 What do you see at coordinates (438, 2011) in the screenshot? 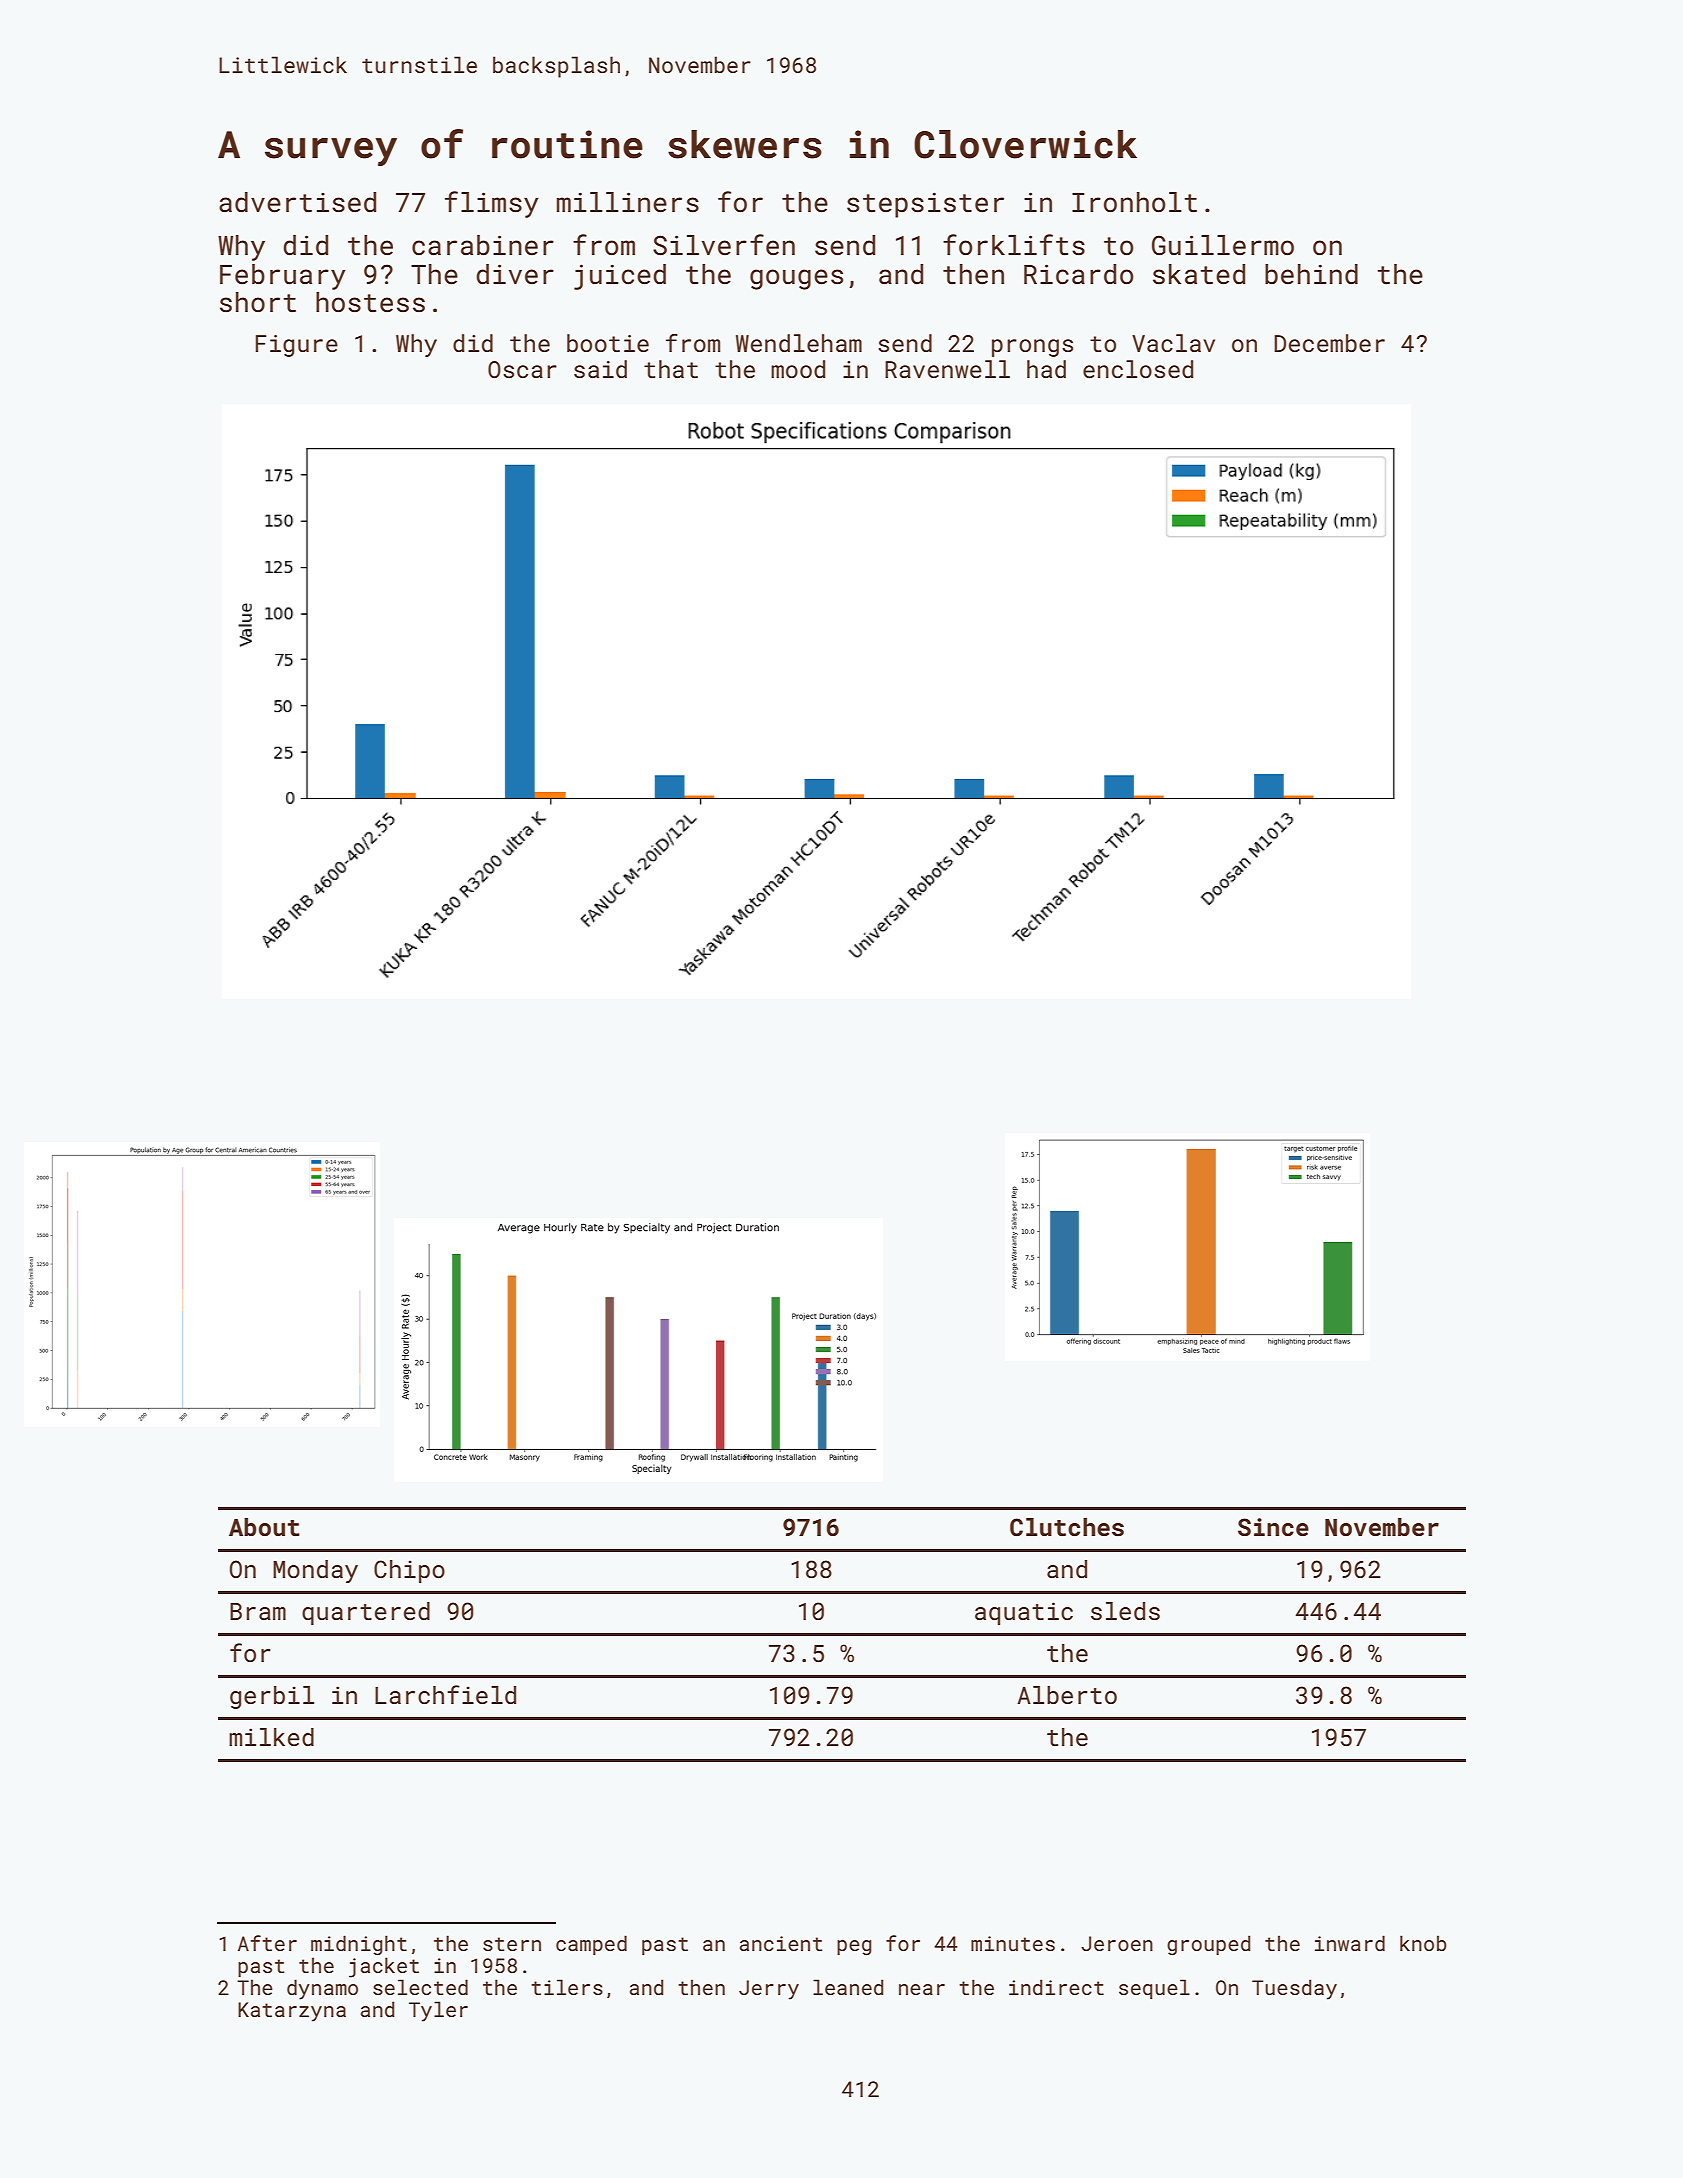
I see `Tyler` at bounding box center [438, 2011].
